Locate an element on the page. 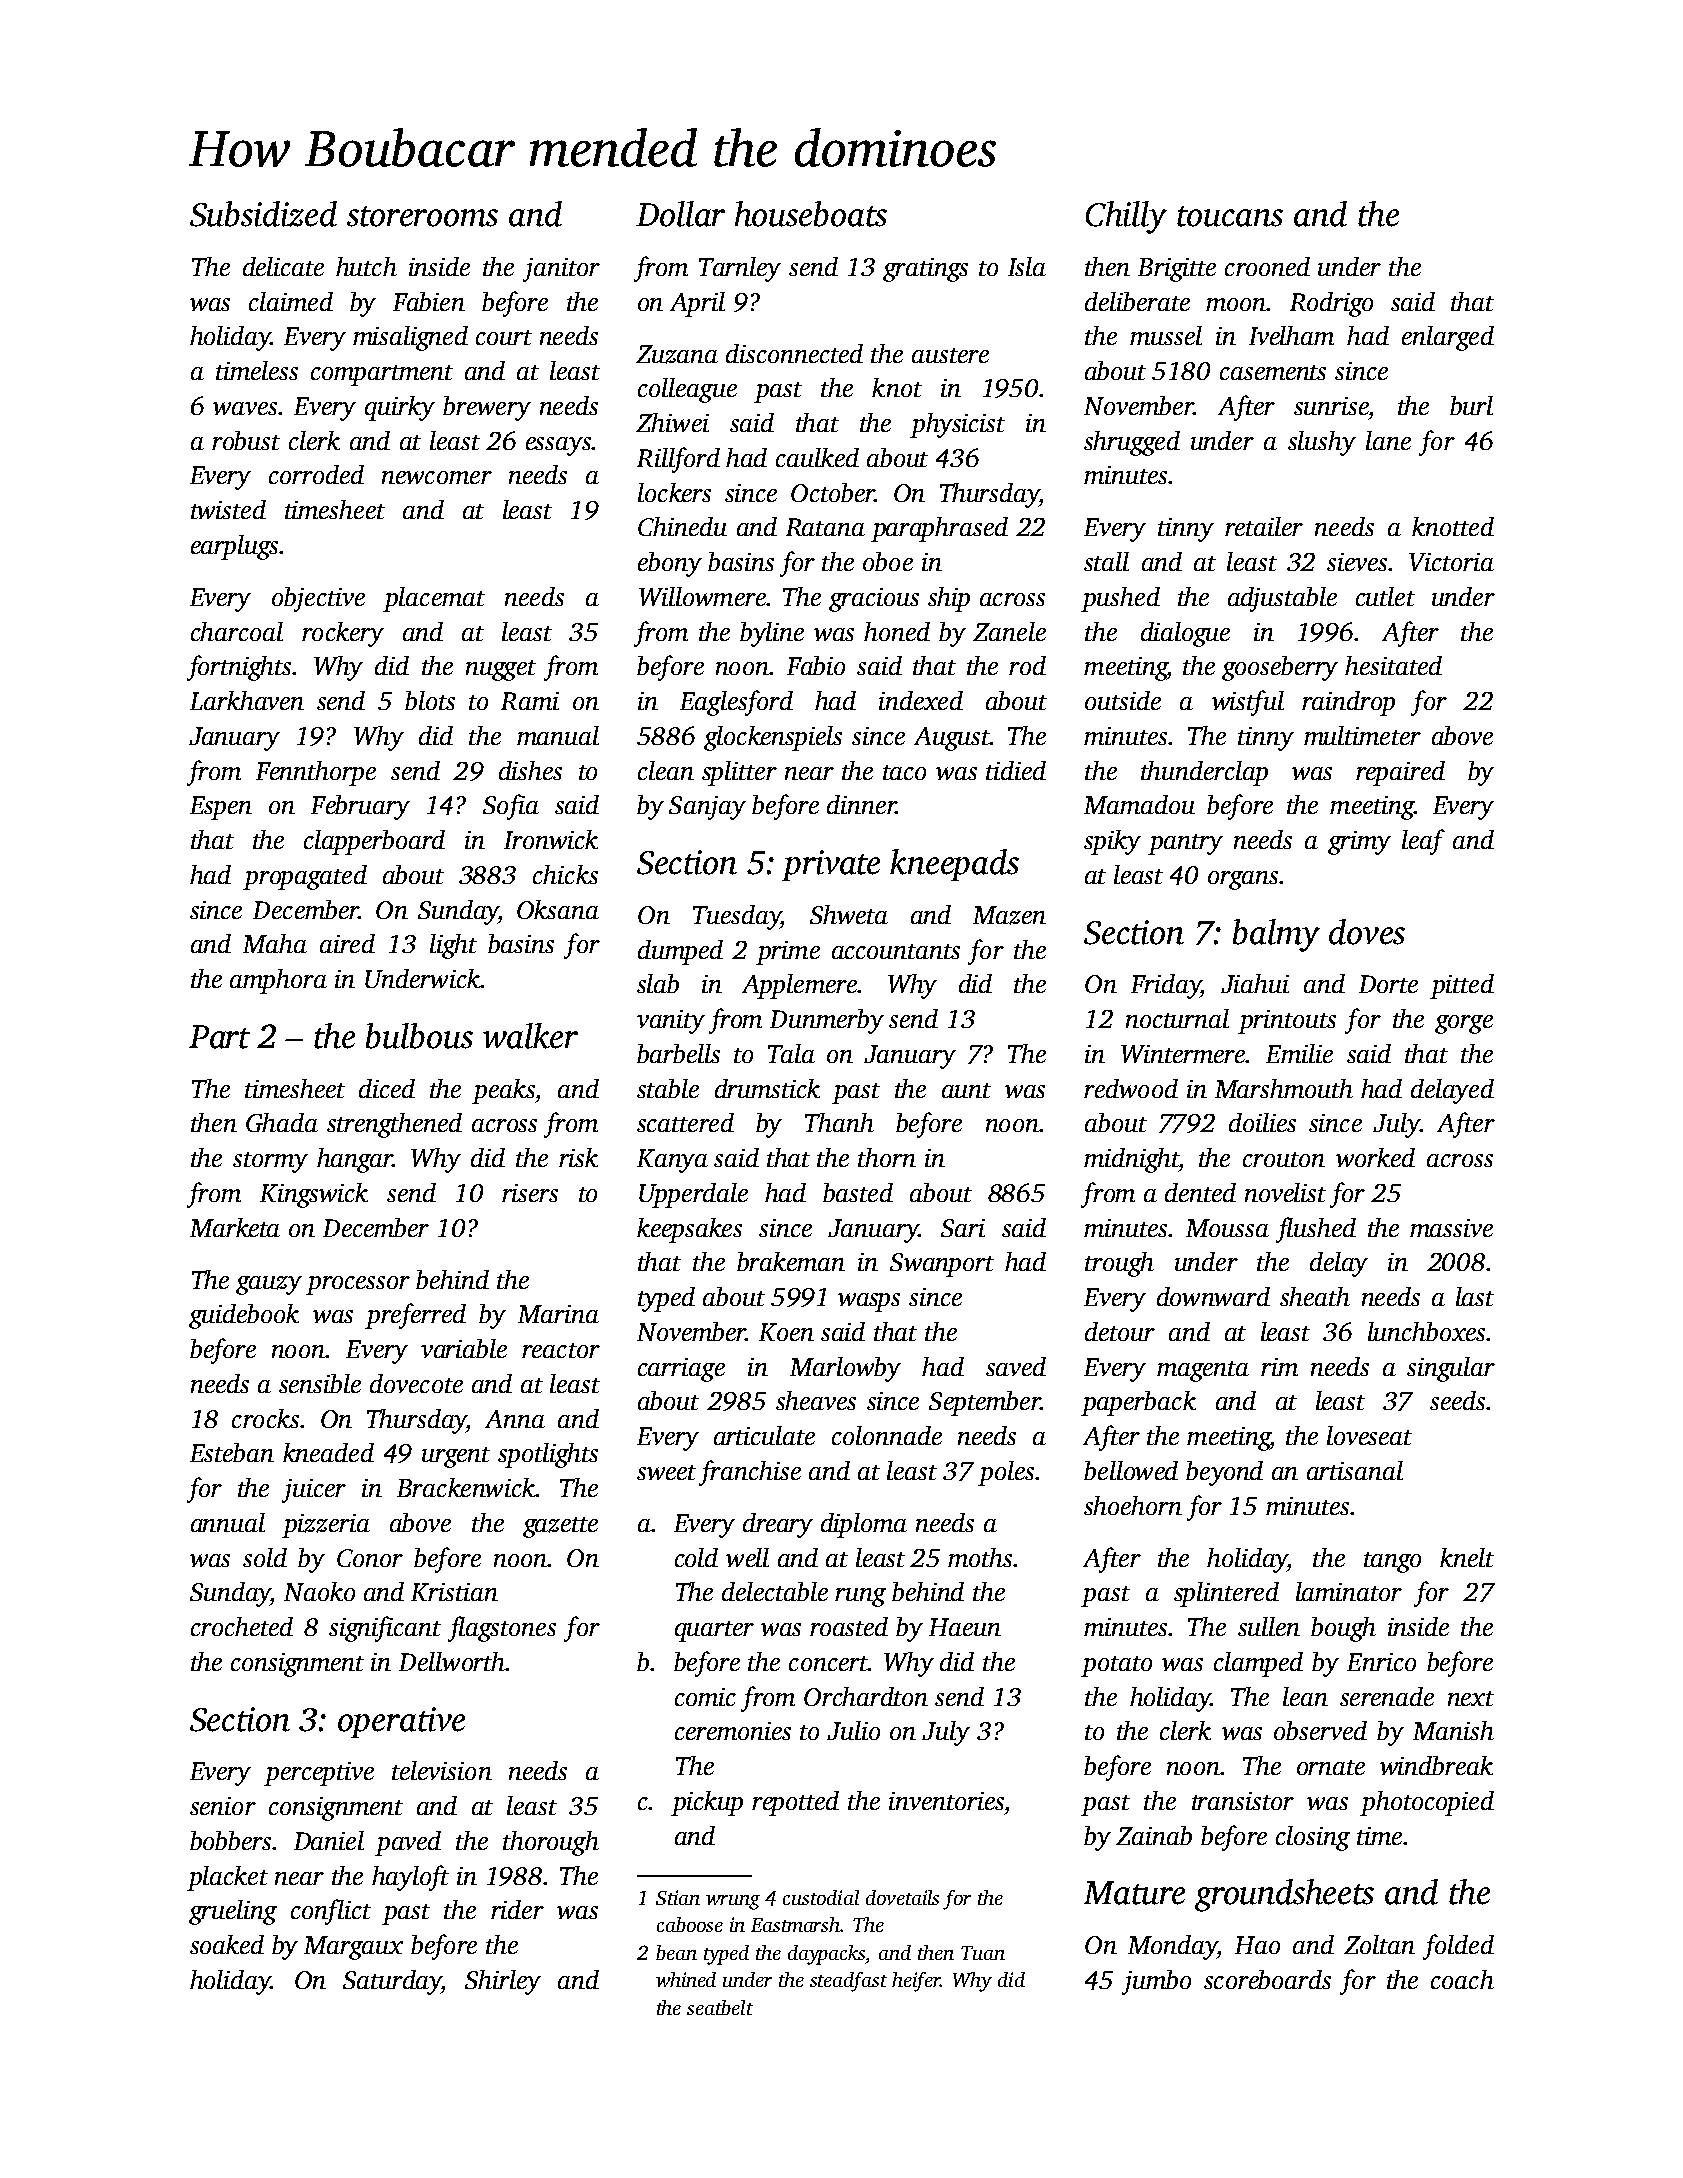 Image resolution: width=1683 pixels, height=2178 pixels. Ivelham is located at coordinates (1291, 335).
